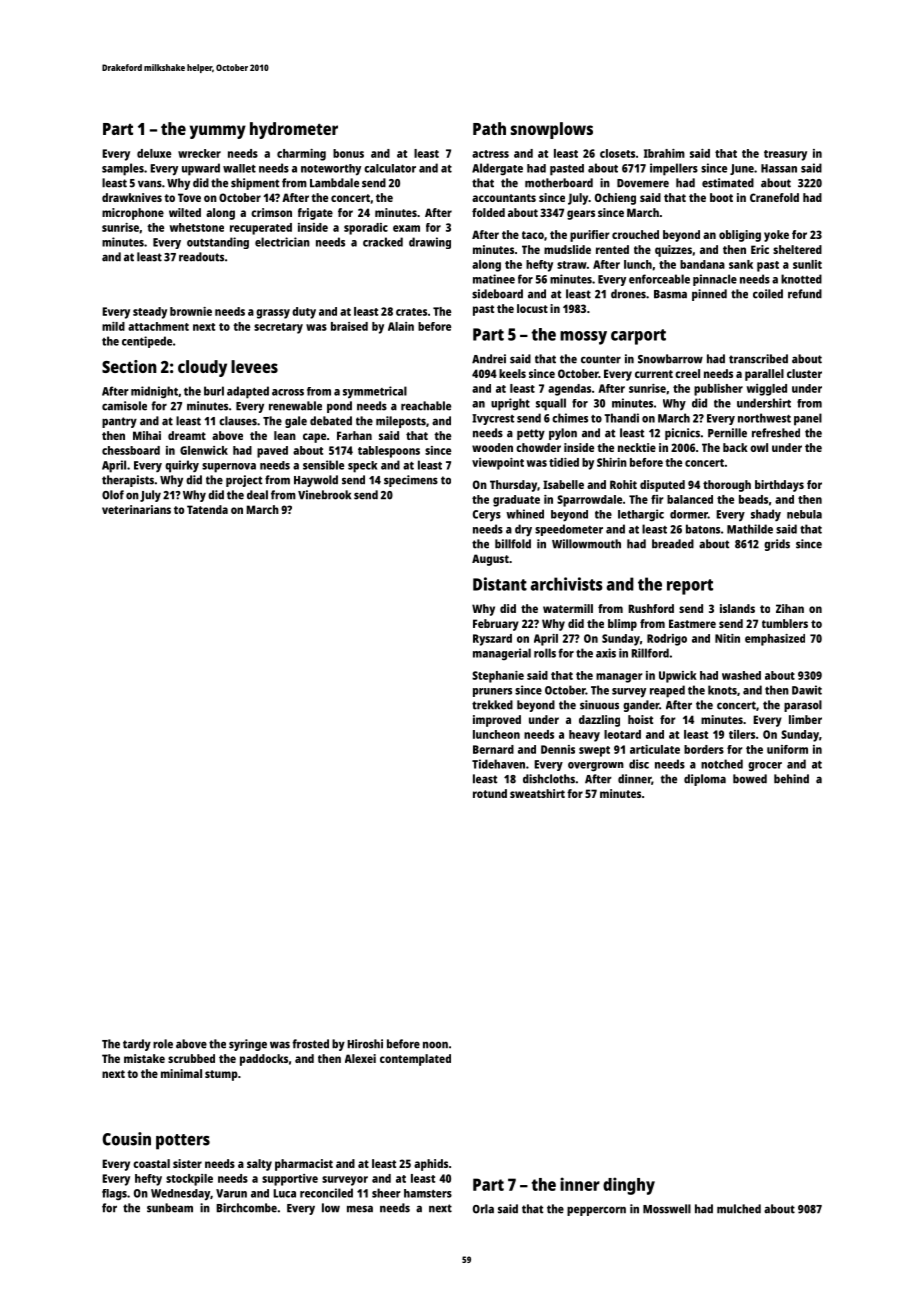 The image size is (924, 1308). Describe the element at coordinates (483, 1209) in the screenshot. I see `Orla` at that location.
